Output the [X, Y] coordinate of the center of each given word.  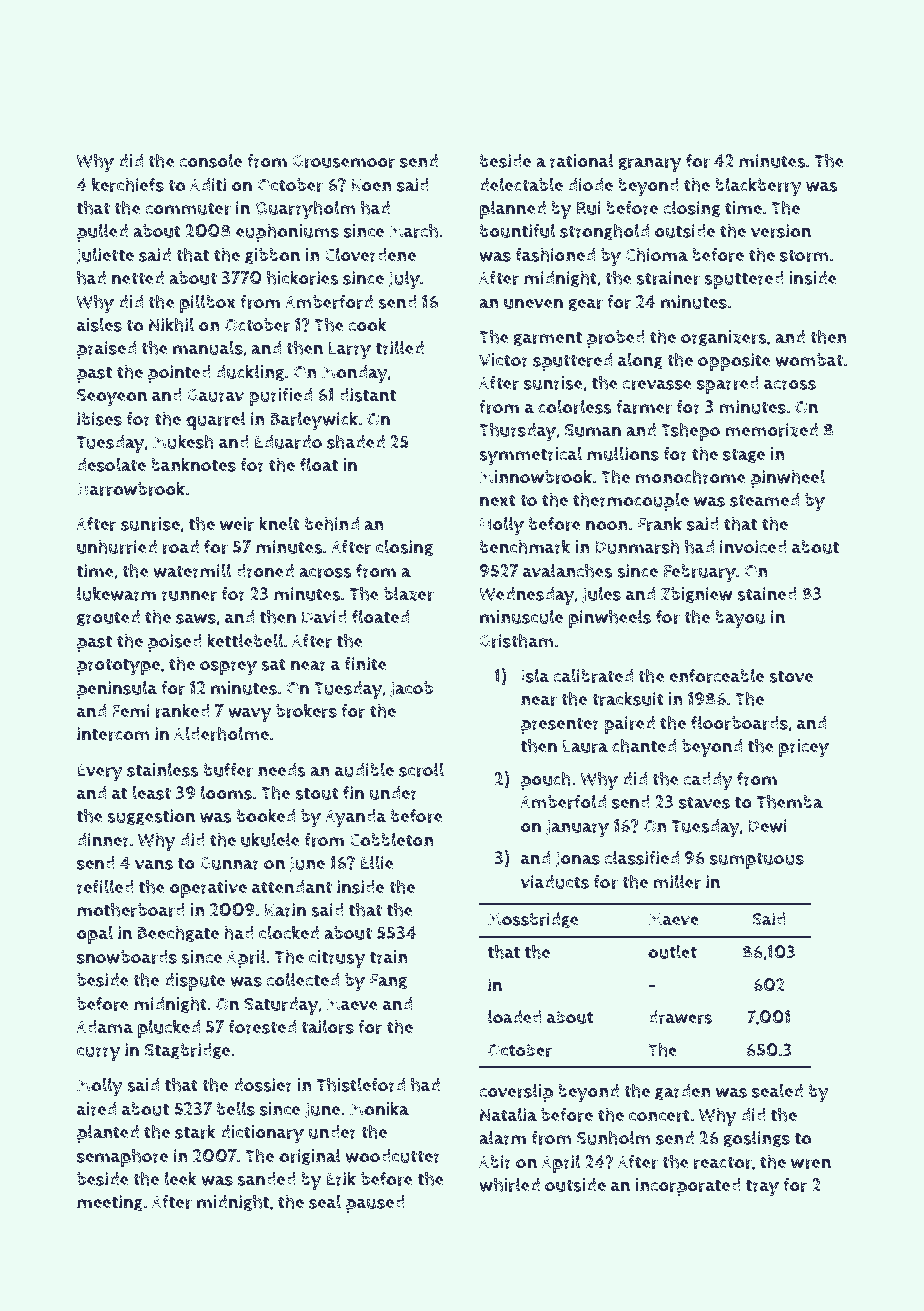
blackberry [758, 187]
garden [683, 1092]
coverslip [516, 1092]
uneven [533, 303]
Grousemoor [343, 161]
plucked [169, 1028]
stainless [163, 769]
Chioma [656, 254]
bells [236, 1108]
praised [106, 350]
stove [791, 676]
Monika [379, 1108]
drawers [680, 1017]
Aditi [208, 185]
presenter [560, 725]
